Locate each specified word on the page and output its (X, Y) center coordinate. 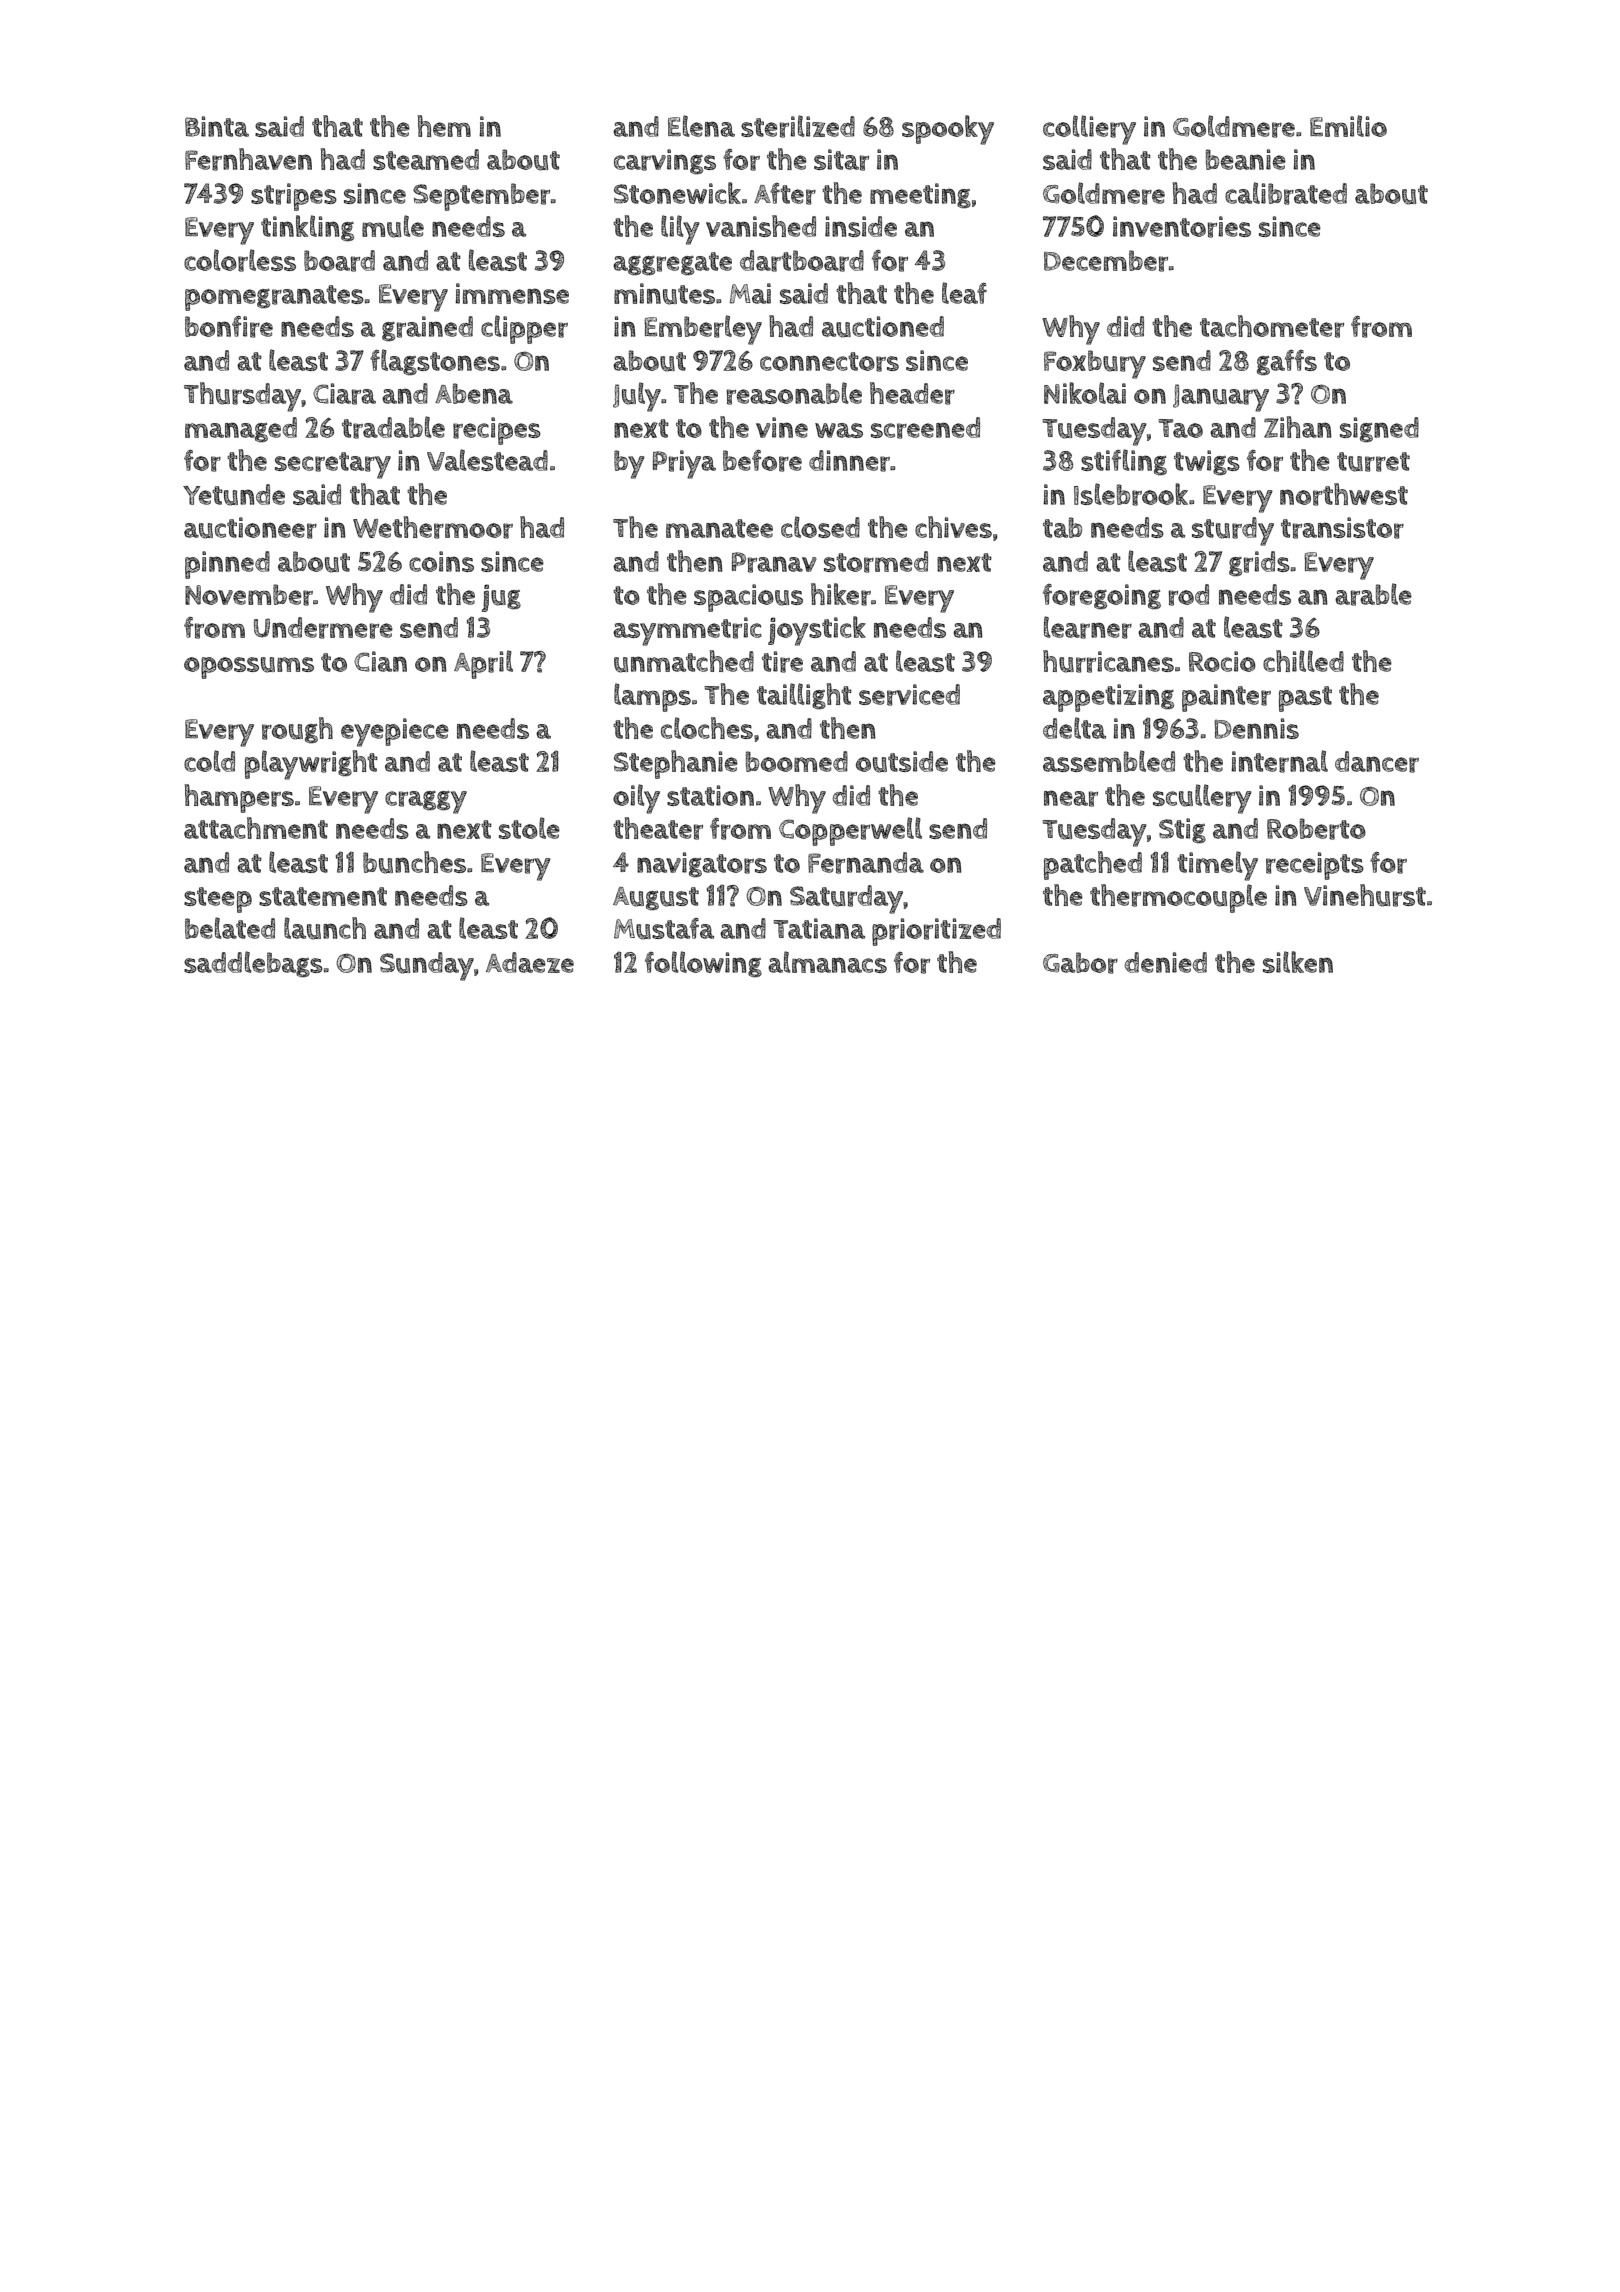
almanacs (827, 962)
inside (861, 226)
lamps (652, 697)
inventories (1182, 227)
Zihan (1298, 427)
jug (501, 598)
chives (953, 527)
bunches (414, 862)
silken (1298, 962)
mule (393, 226)
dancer (1377, 762)
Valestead (487, 460)
